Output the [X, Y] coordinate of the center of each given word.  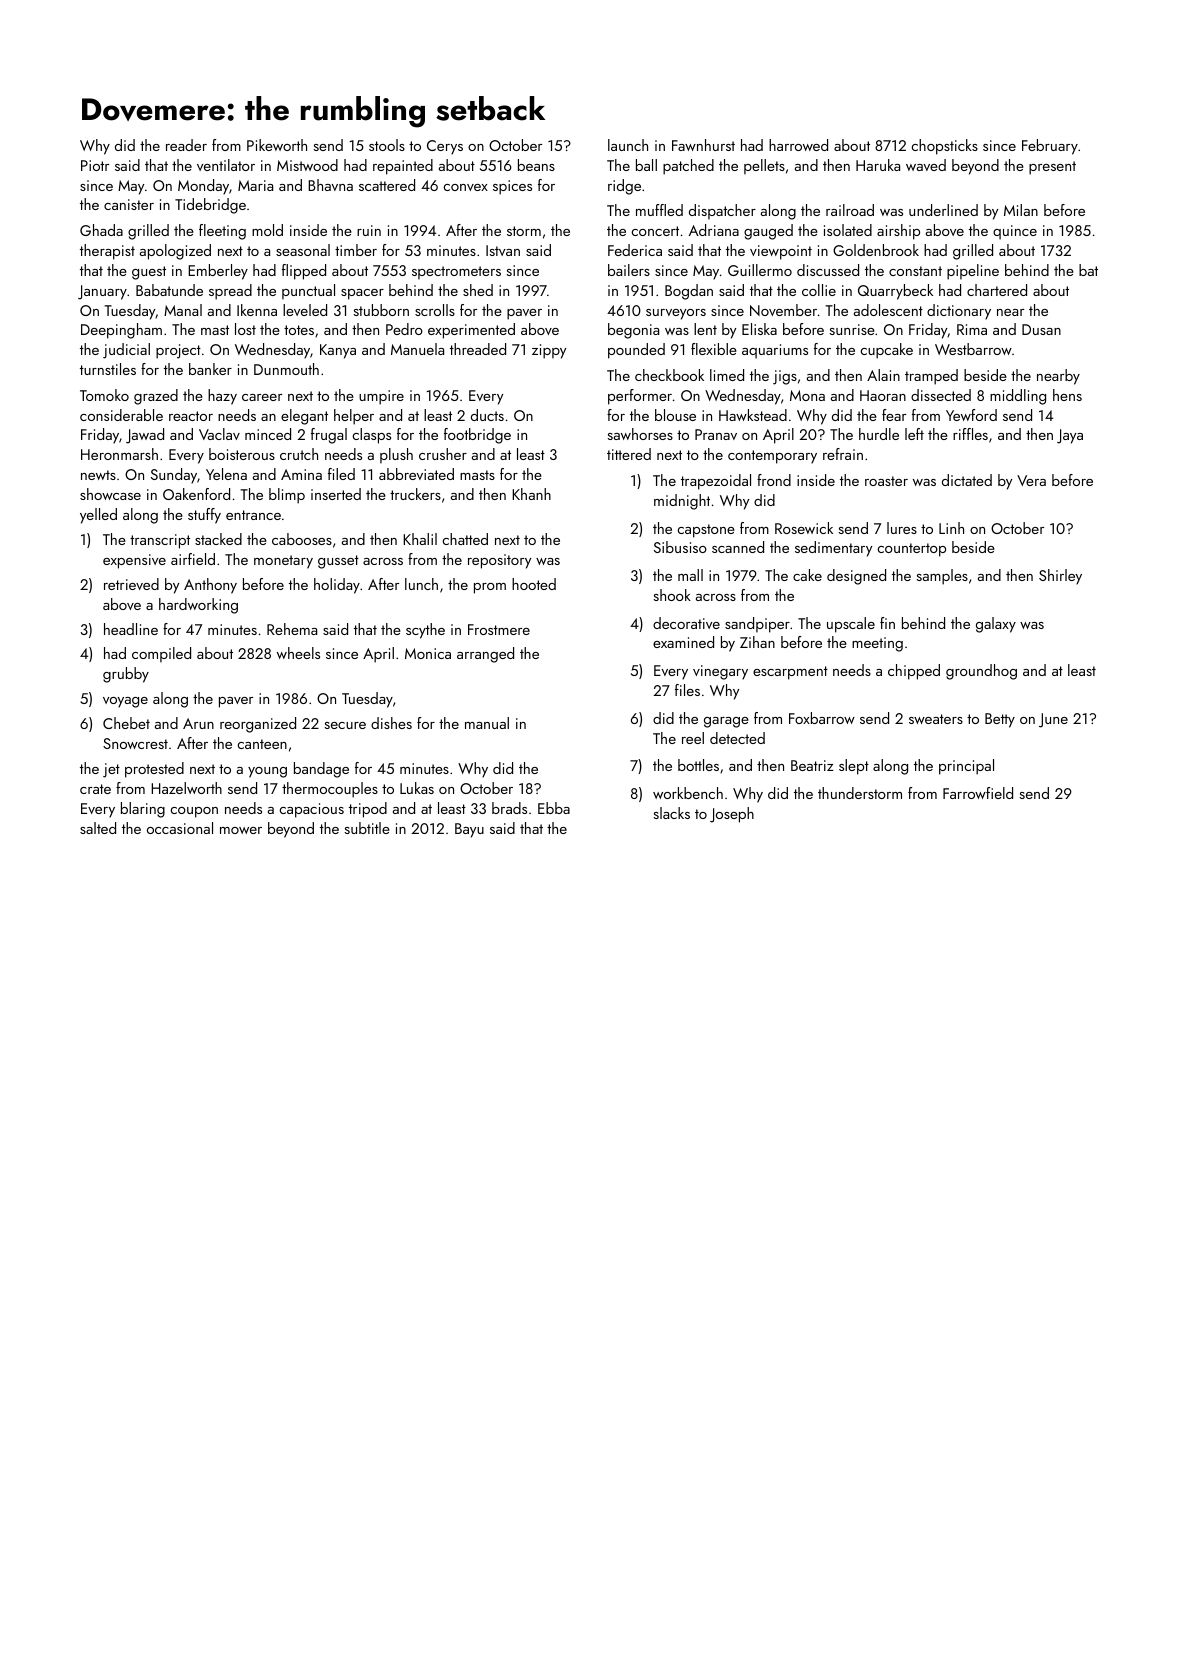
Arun [198, 723]
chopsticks [944, 147]
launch [628, 145]
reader [186, 145]
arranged [485, 655]
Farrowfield [978, 793]
